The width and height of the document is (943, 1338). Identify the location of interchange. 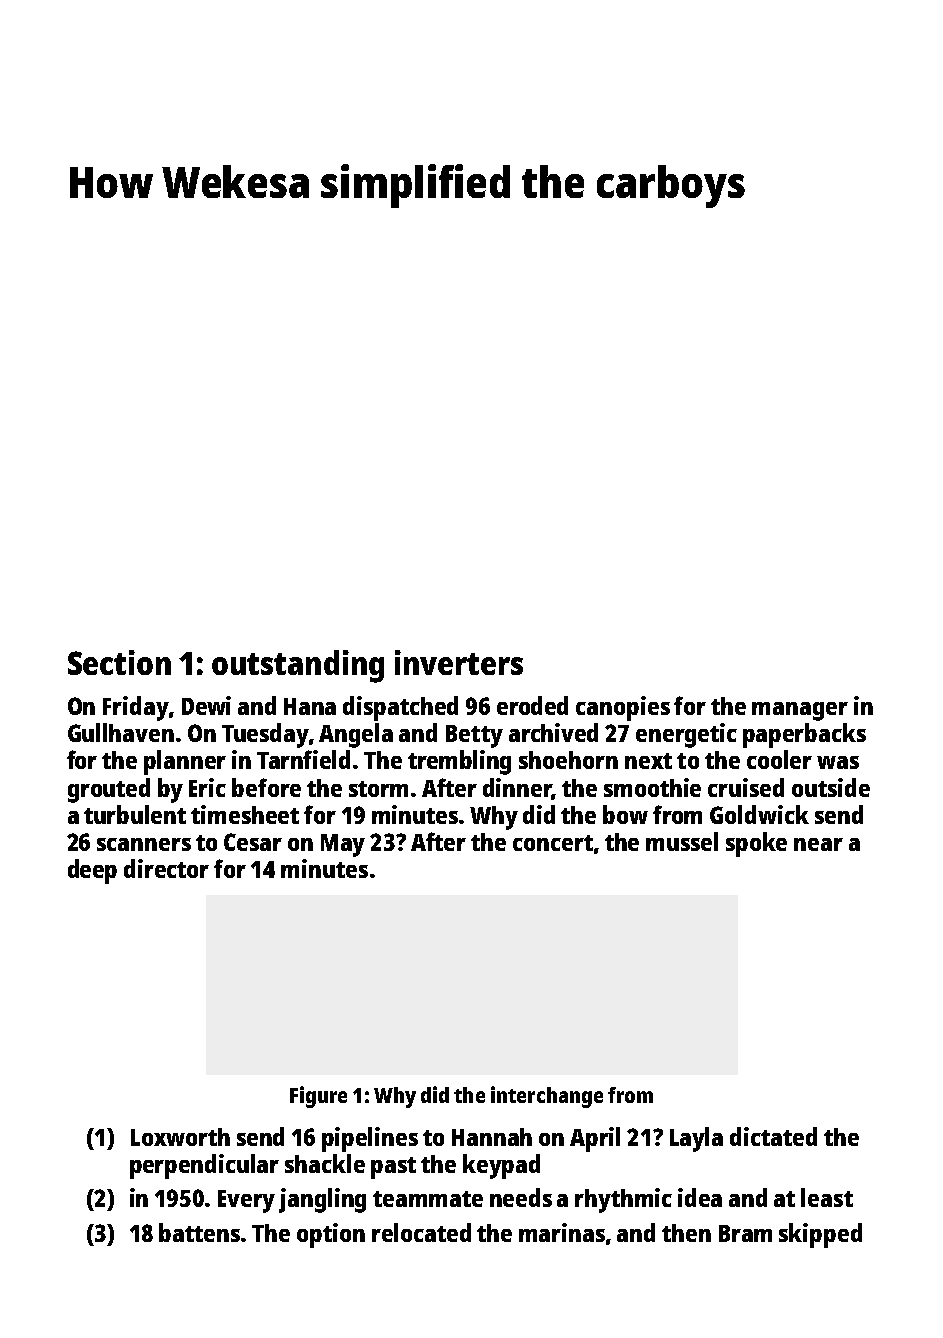
(547, 1097).
